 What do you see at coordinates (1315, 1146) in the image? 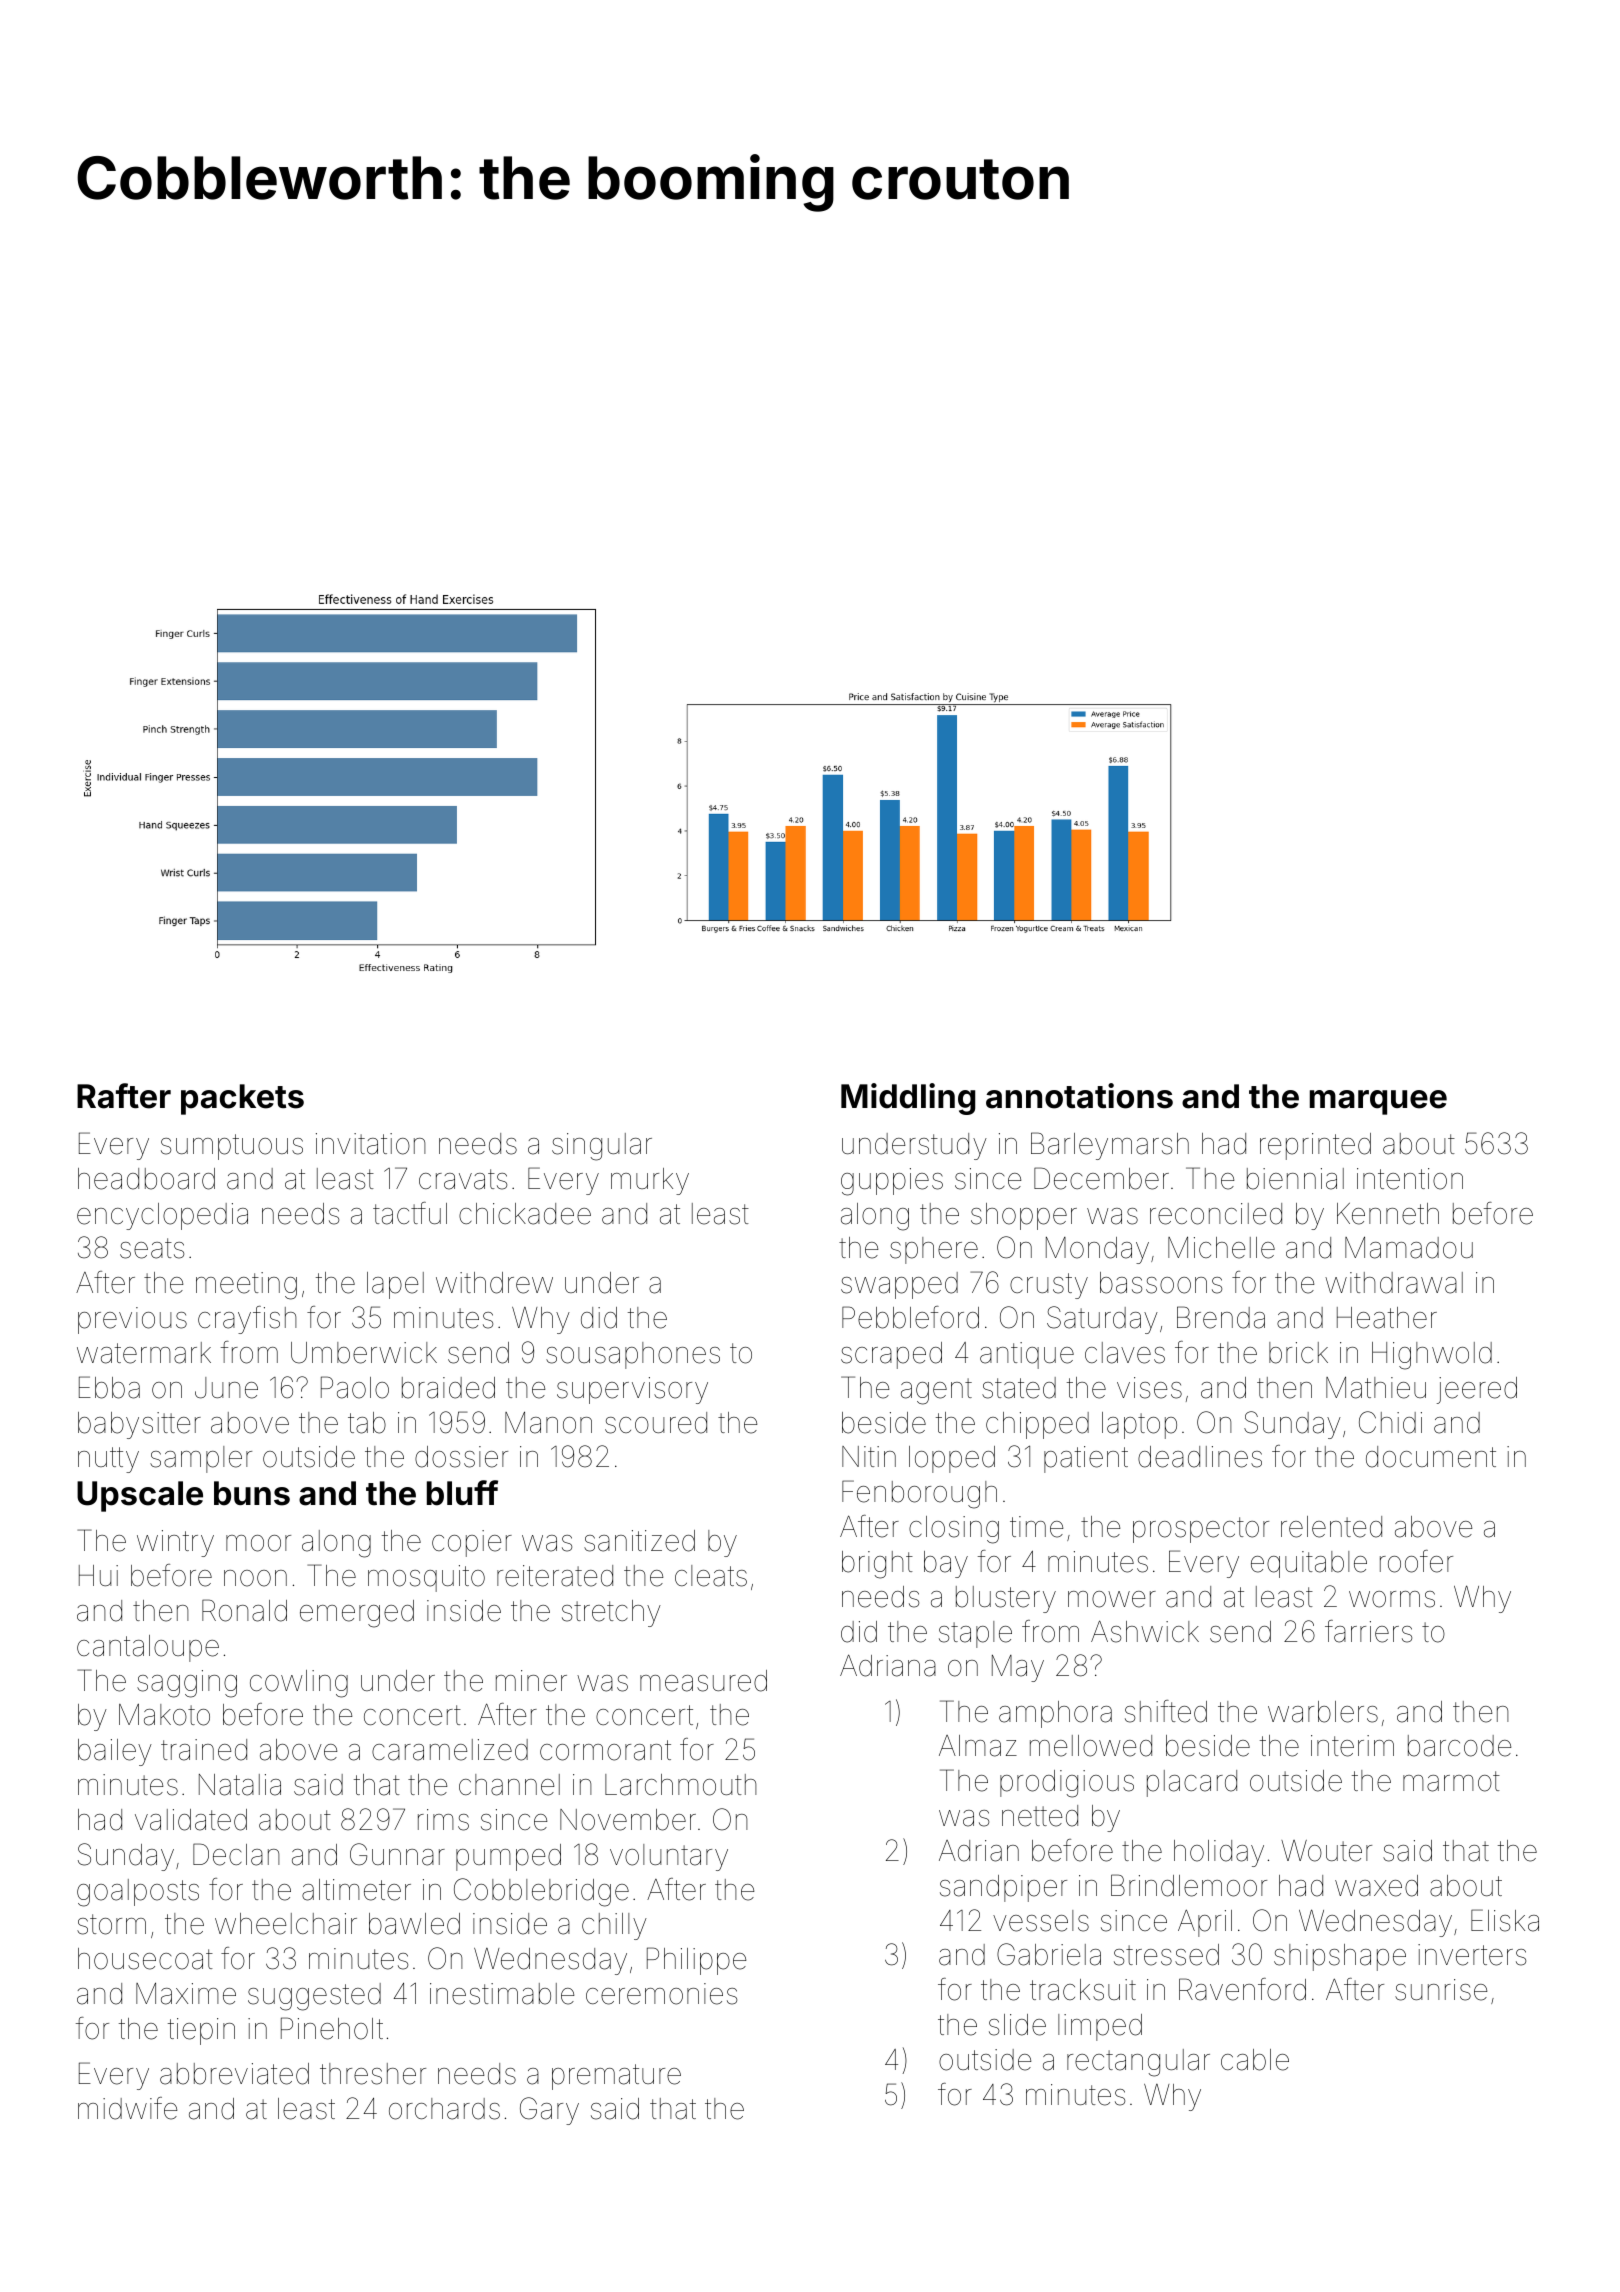
I see `reprinted` at bounding box center [1315, 1146].
